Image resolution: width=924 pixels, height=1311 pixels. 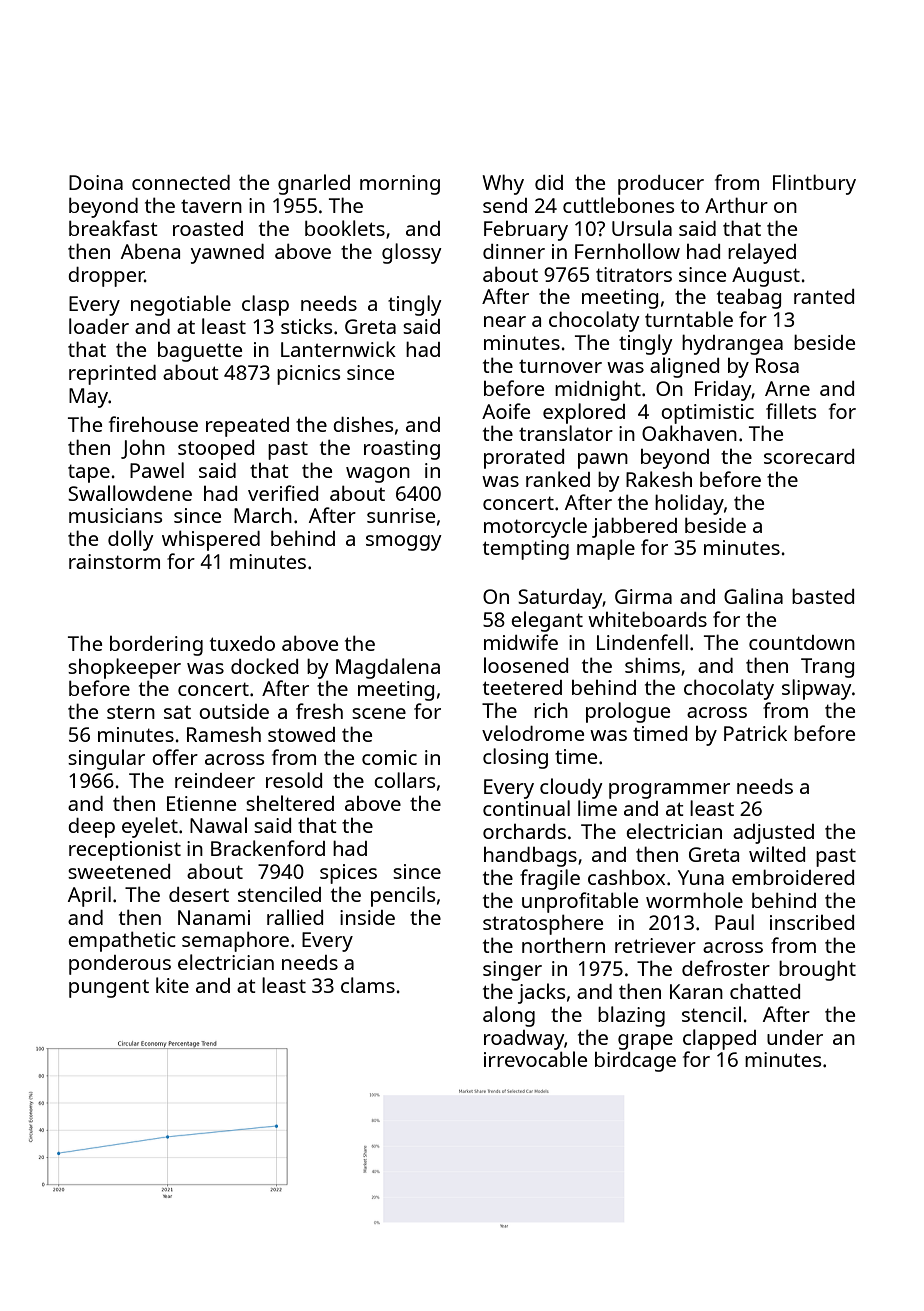 I want to click on midnight, so click(x=598, y=390).
